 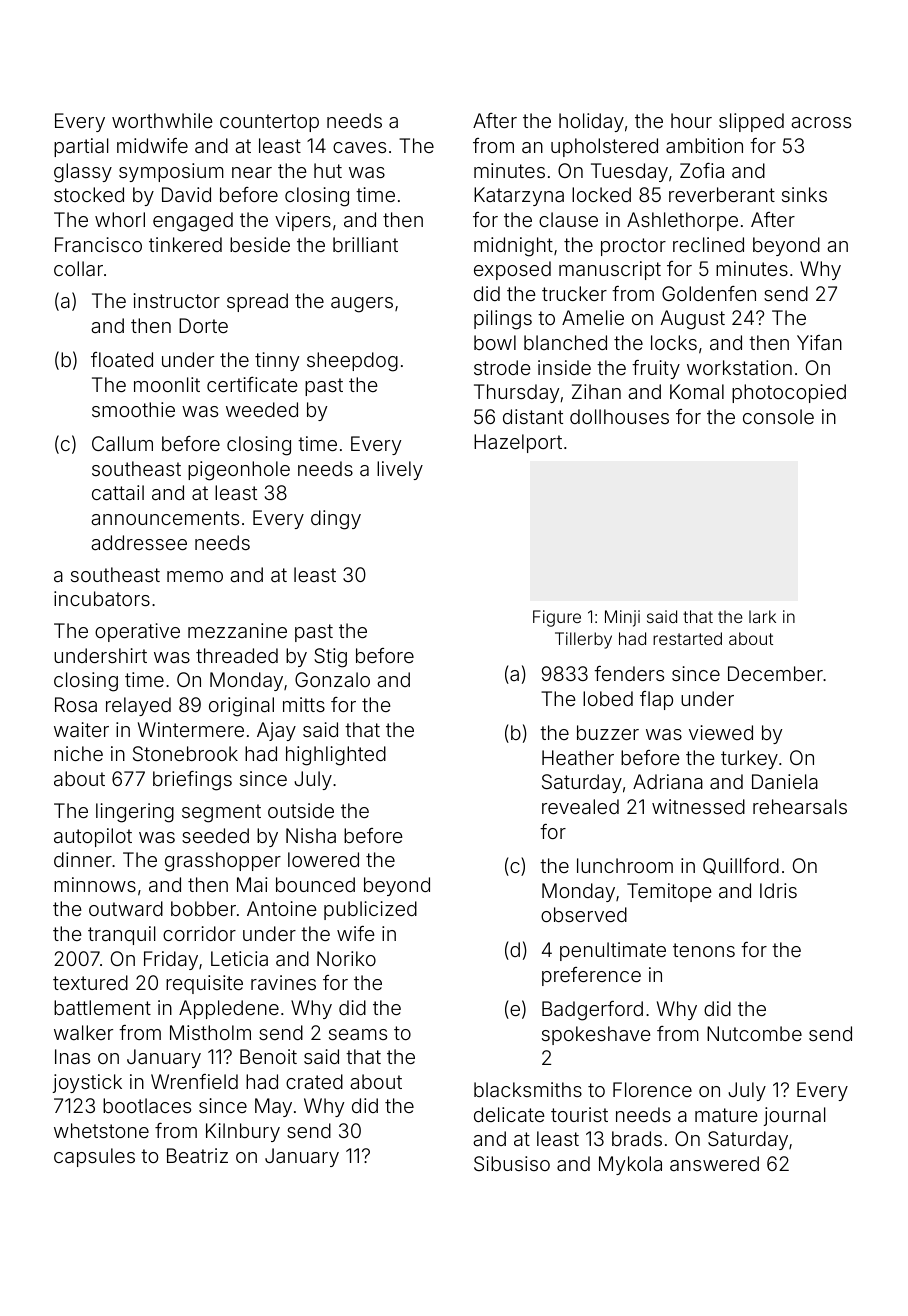 What do you see at coordinates (359, 147) in the screenshot?
I see `caves` at bounding box center [359, 147].
